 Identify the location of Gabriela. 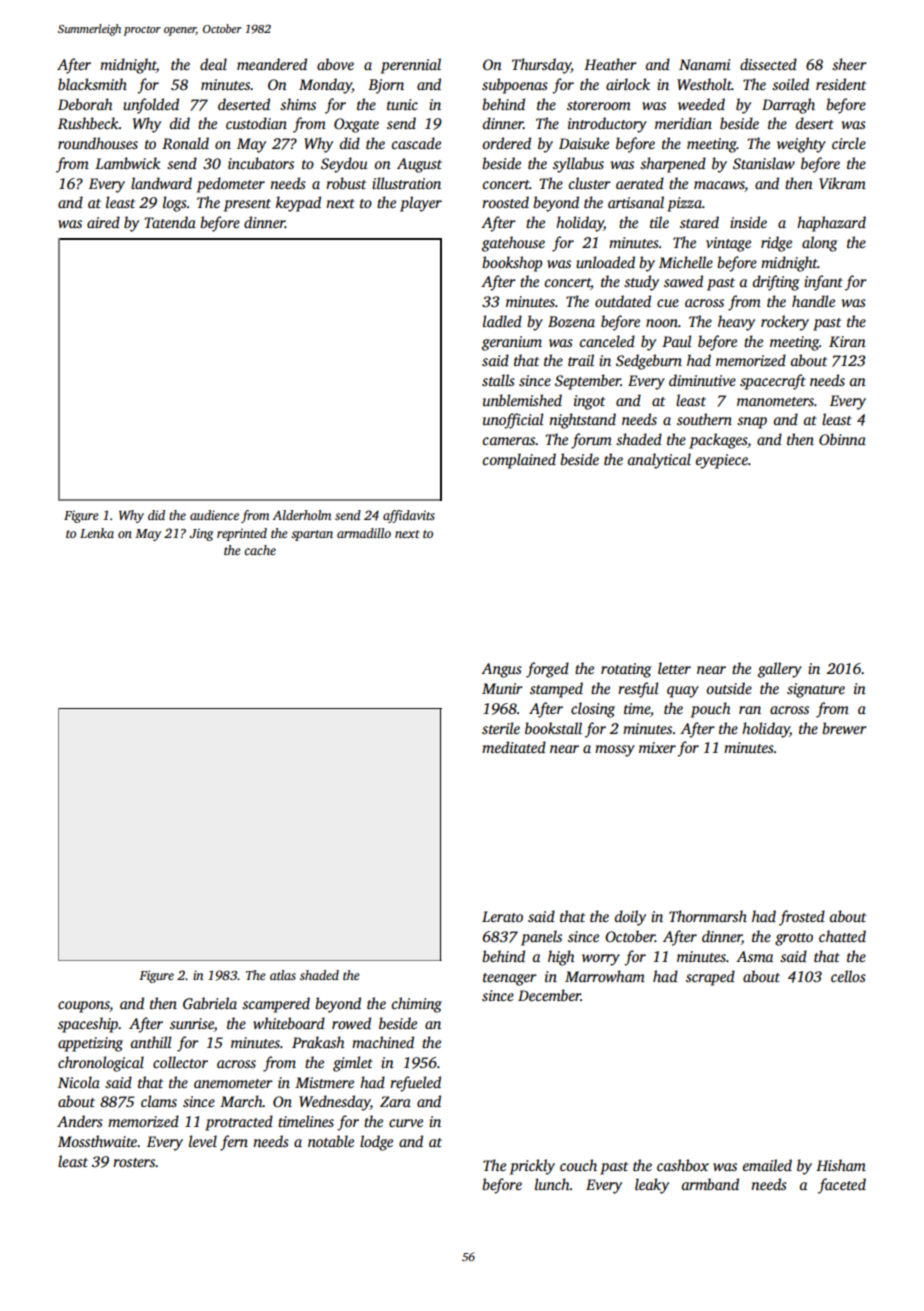
(210, 1003).
